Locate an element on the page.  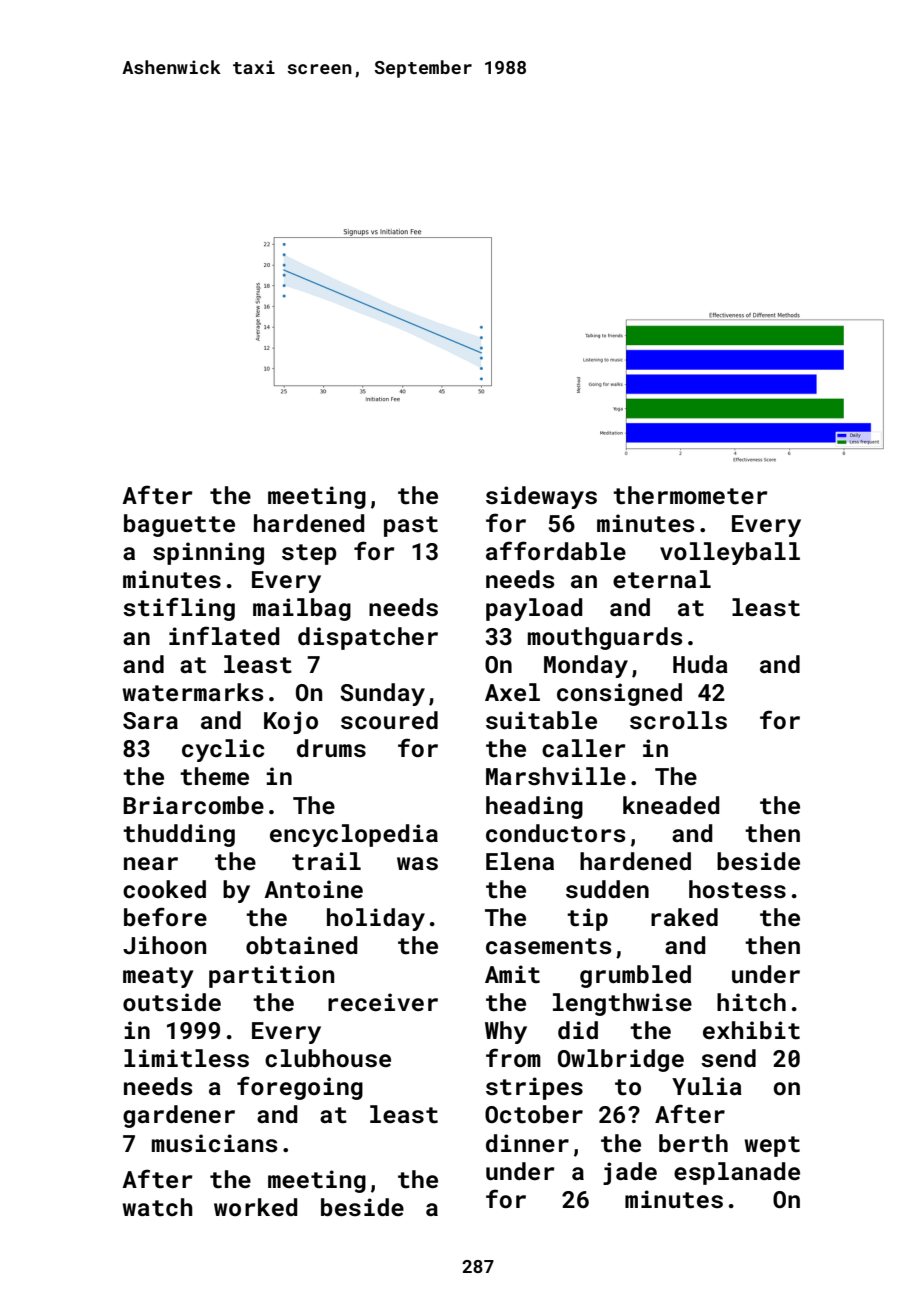
worked is located at coordinates (256, 1207).
